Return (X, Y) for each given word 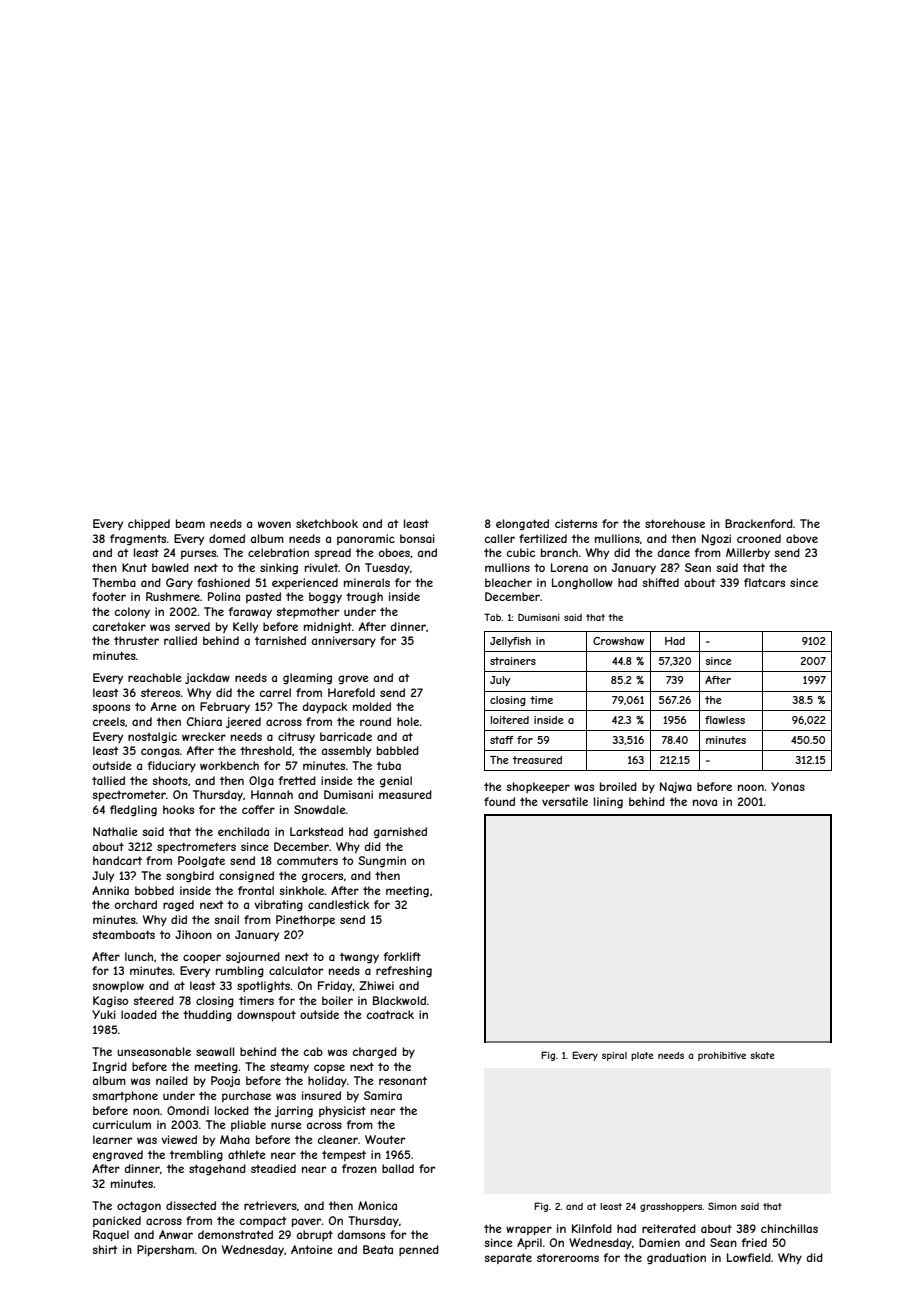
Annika (110, 890)
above (802, 538)
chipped (149, 524)
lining (608, 802)
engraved (118, 1155)
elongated (522, 524)
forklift (402, 956)
